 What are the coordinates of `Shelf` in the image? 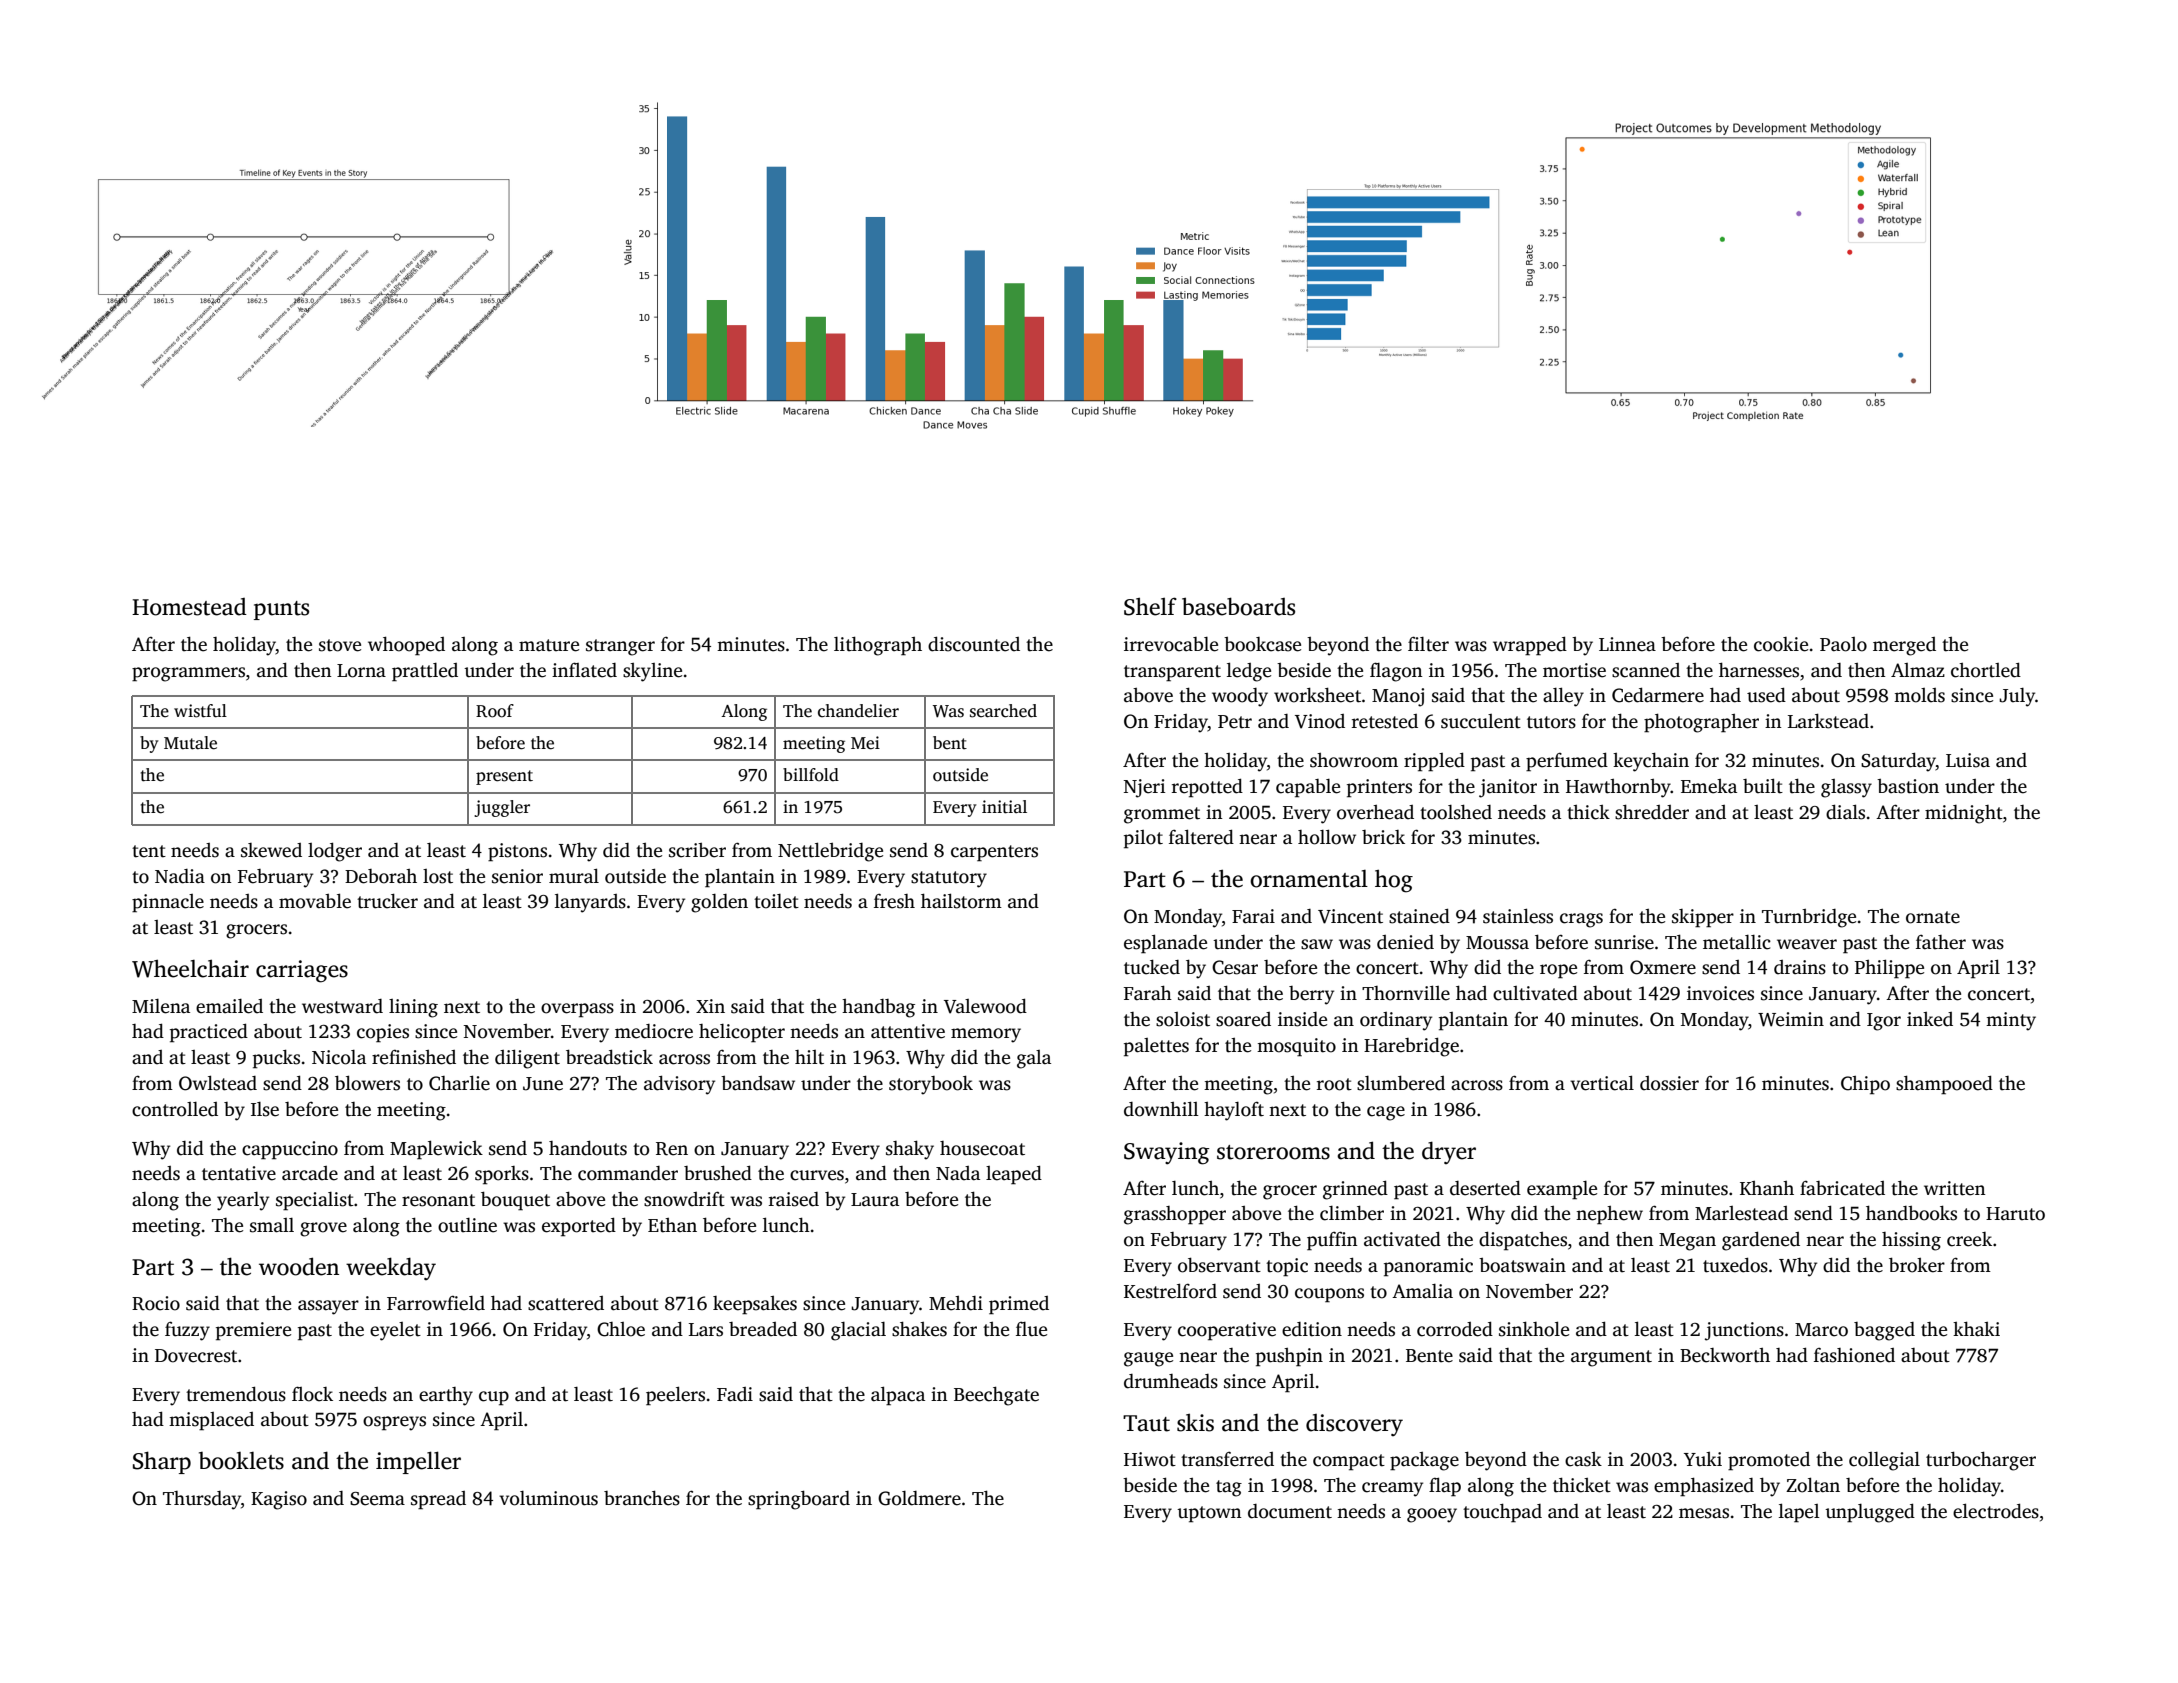 It's located at (1150, 606).
